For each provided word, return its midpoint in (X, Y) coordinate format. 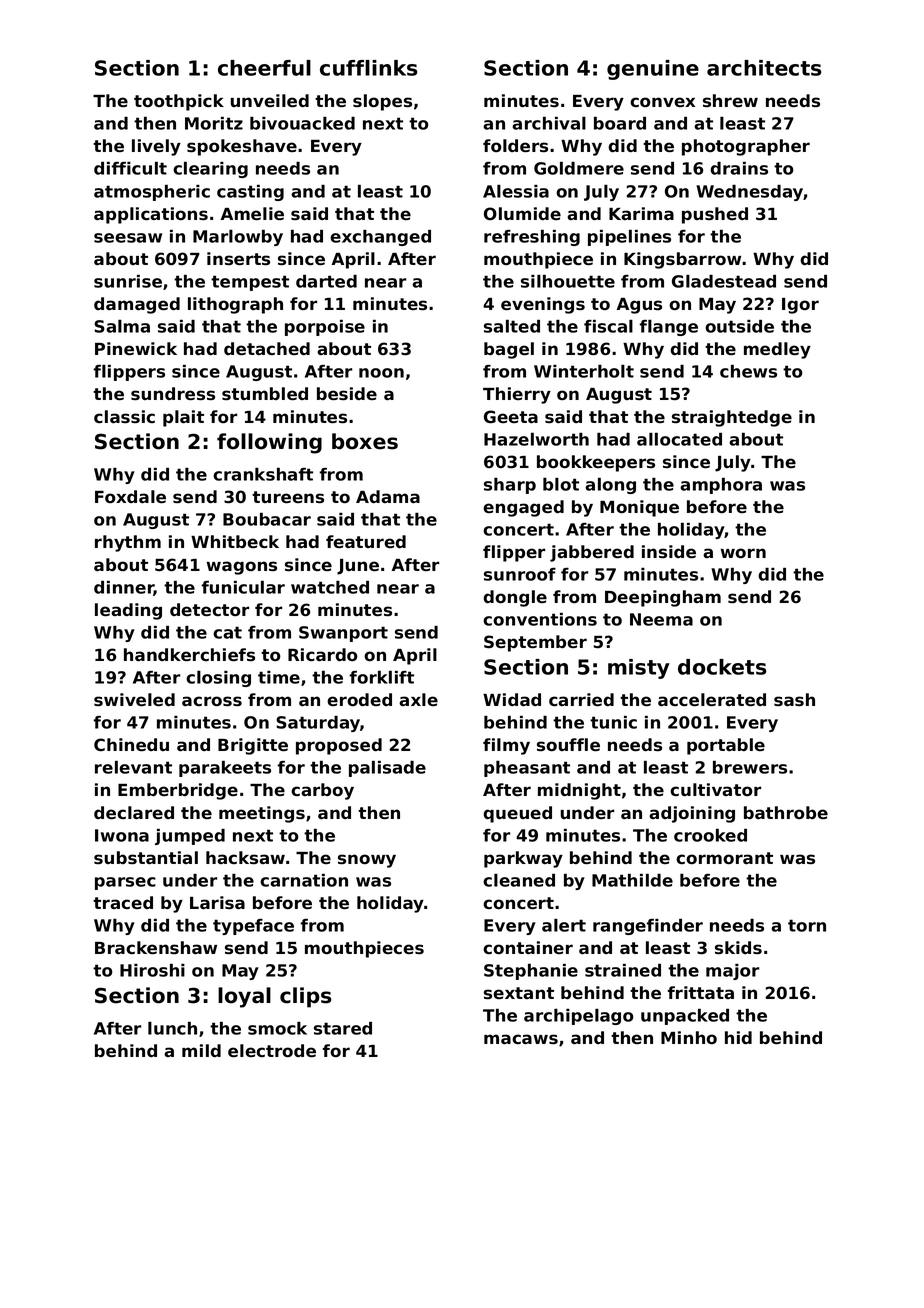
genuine (653, 70)
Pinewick (136, 348)
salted (512, 326)
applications (151, 215)
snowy (367, 861)
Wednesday (750, 193)
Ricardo (323, 655)
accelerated (712, 700)
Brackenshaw (156, 948)
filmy (506, 746)
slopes (382, 102)
